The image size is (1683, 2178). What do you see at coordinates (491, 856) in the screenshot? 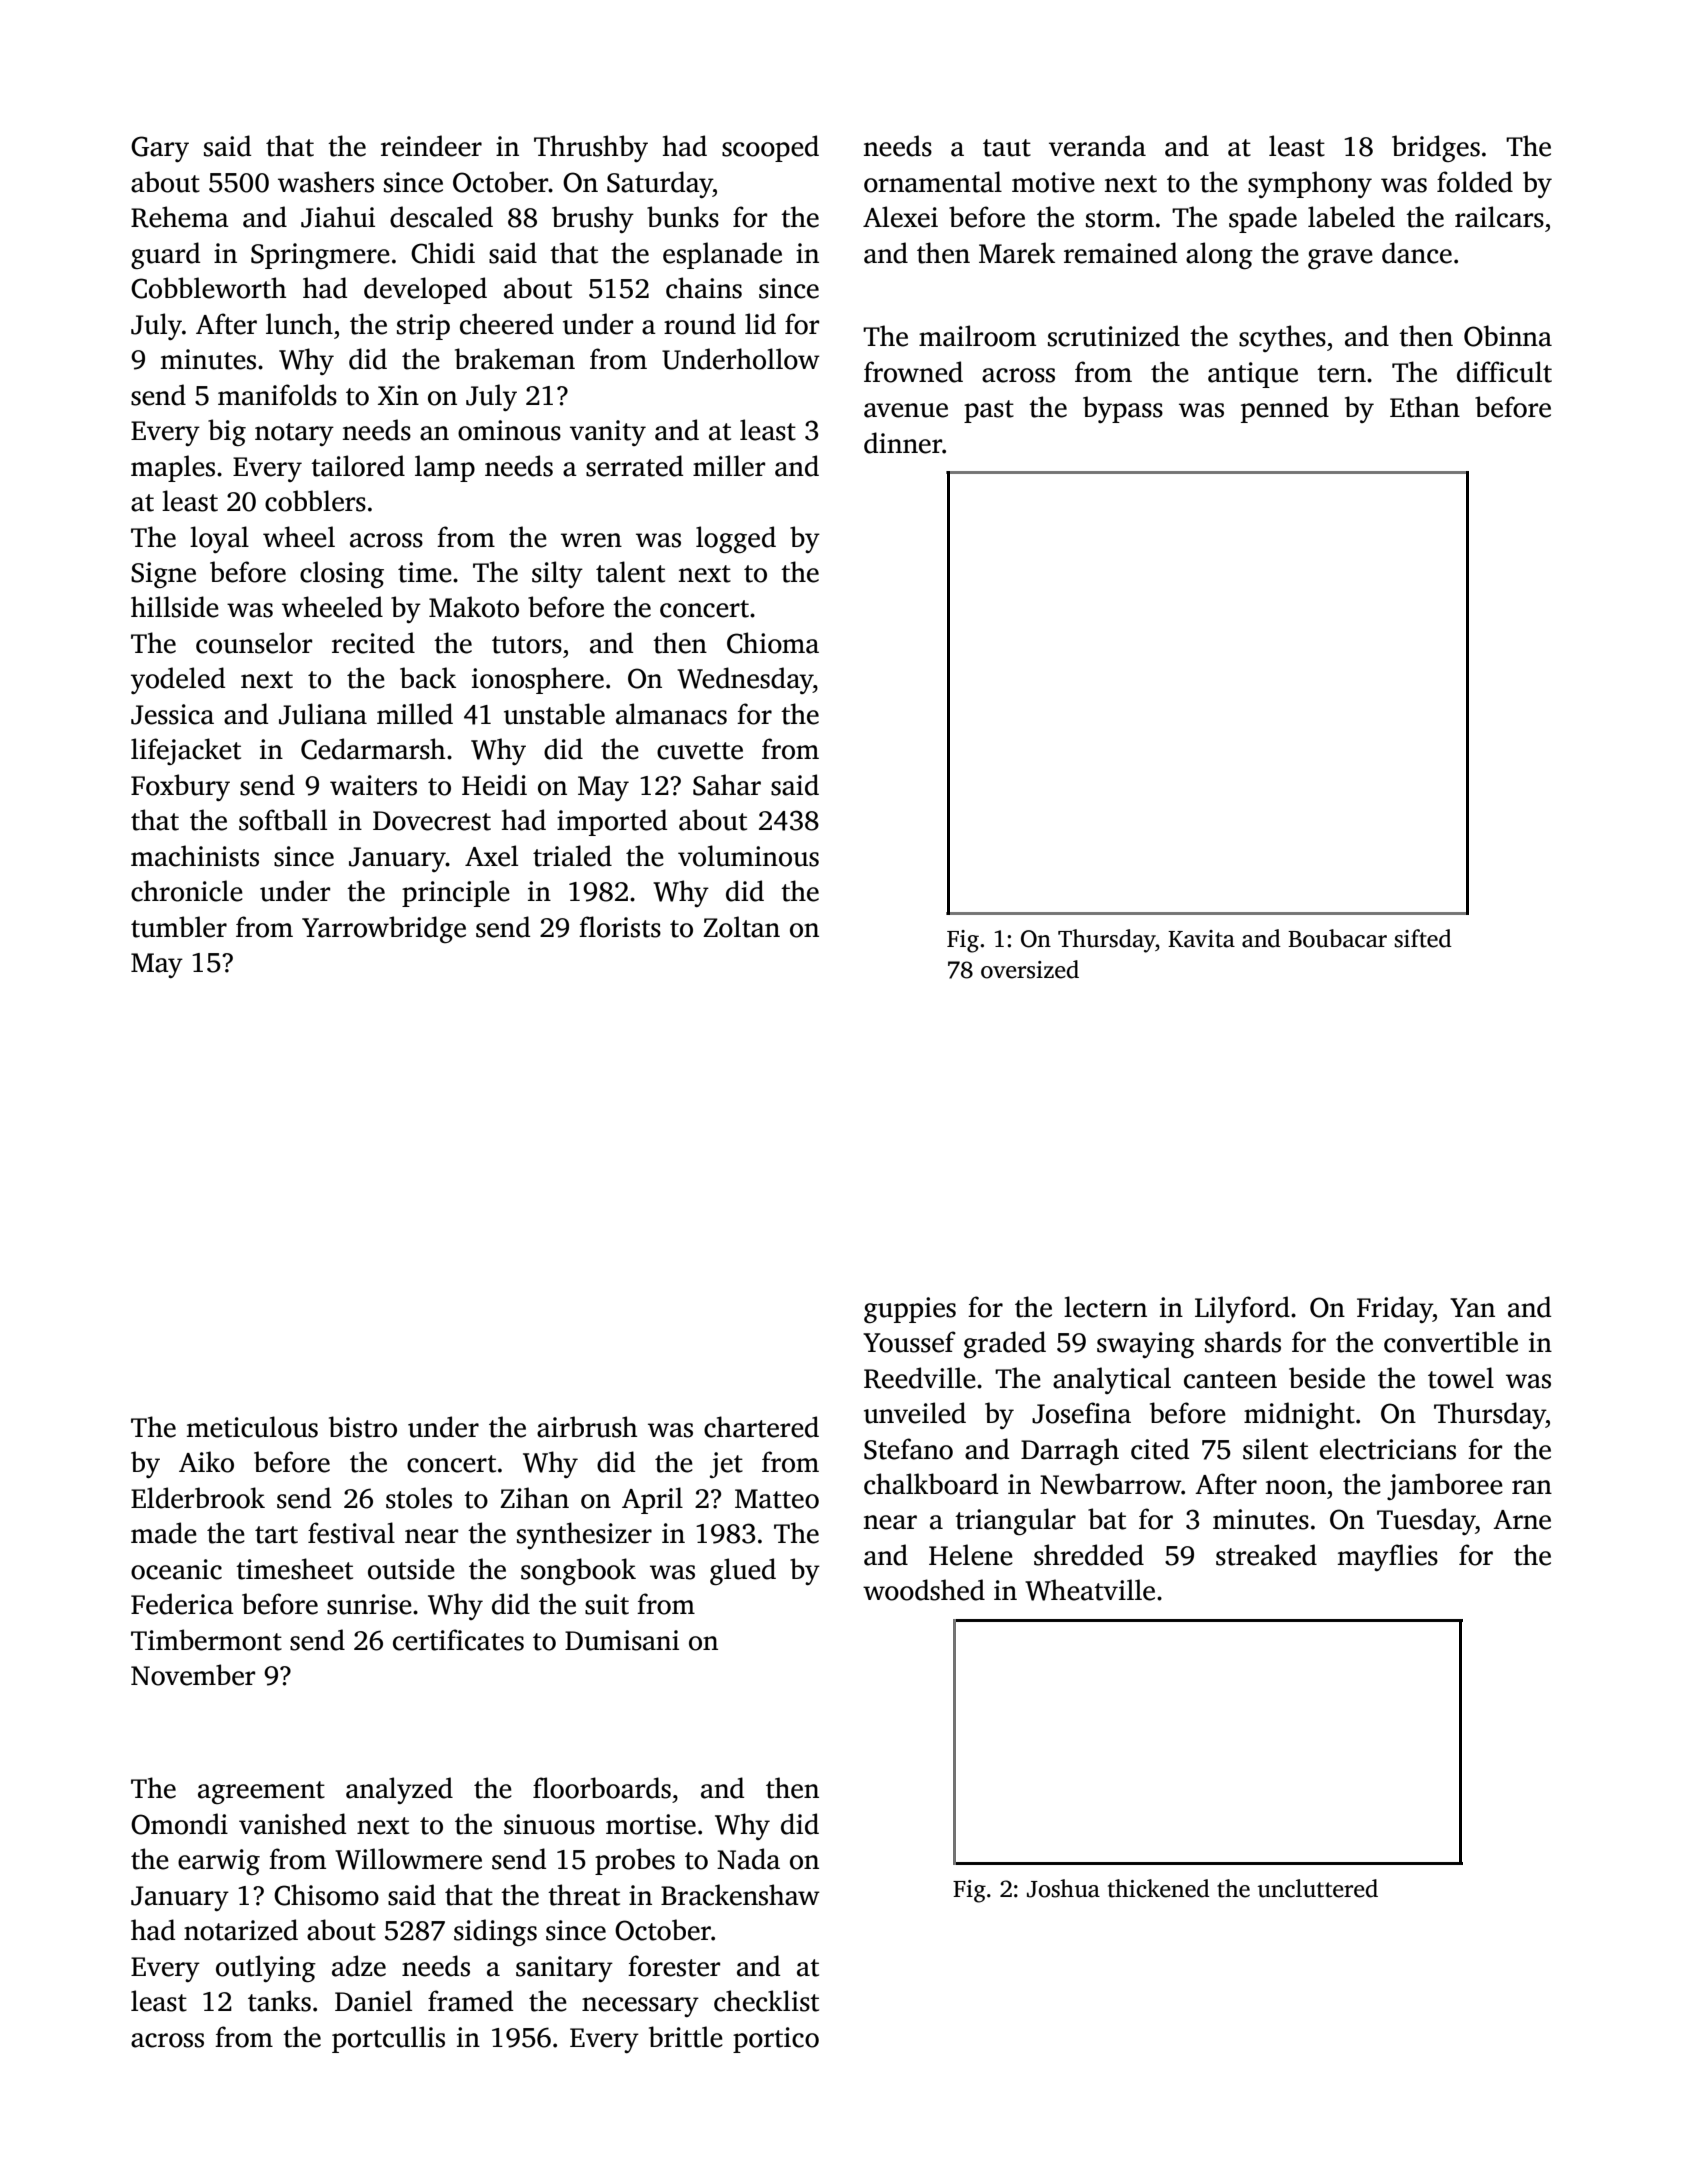
I see `Axel` at bounding box center [491, 856].
